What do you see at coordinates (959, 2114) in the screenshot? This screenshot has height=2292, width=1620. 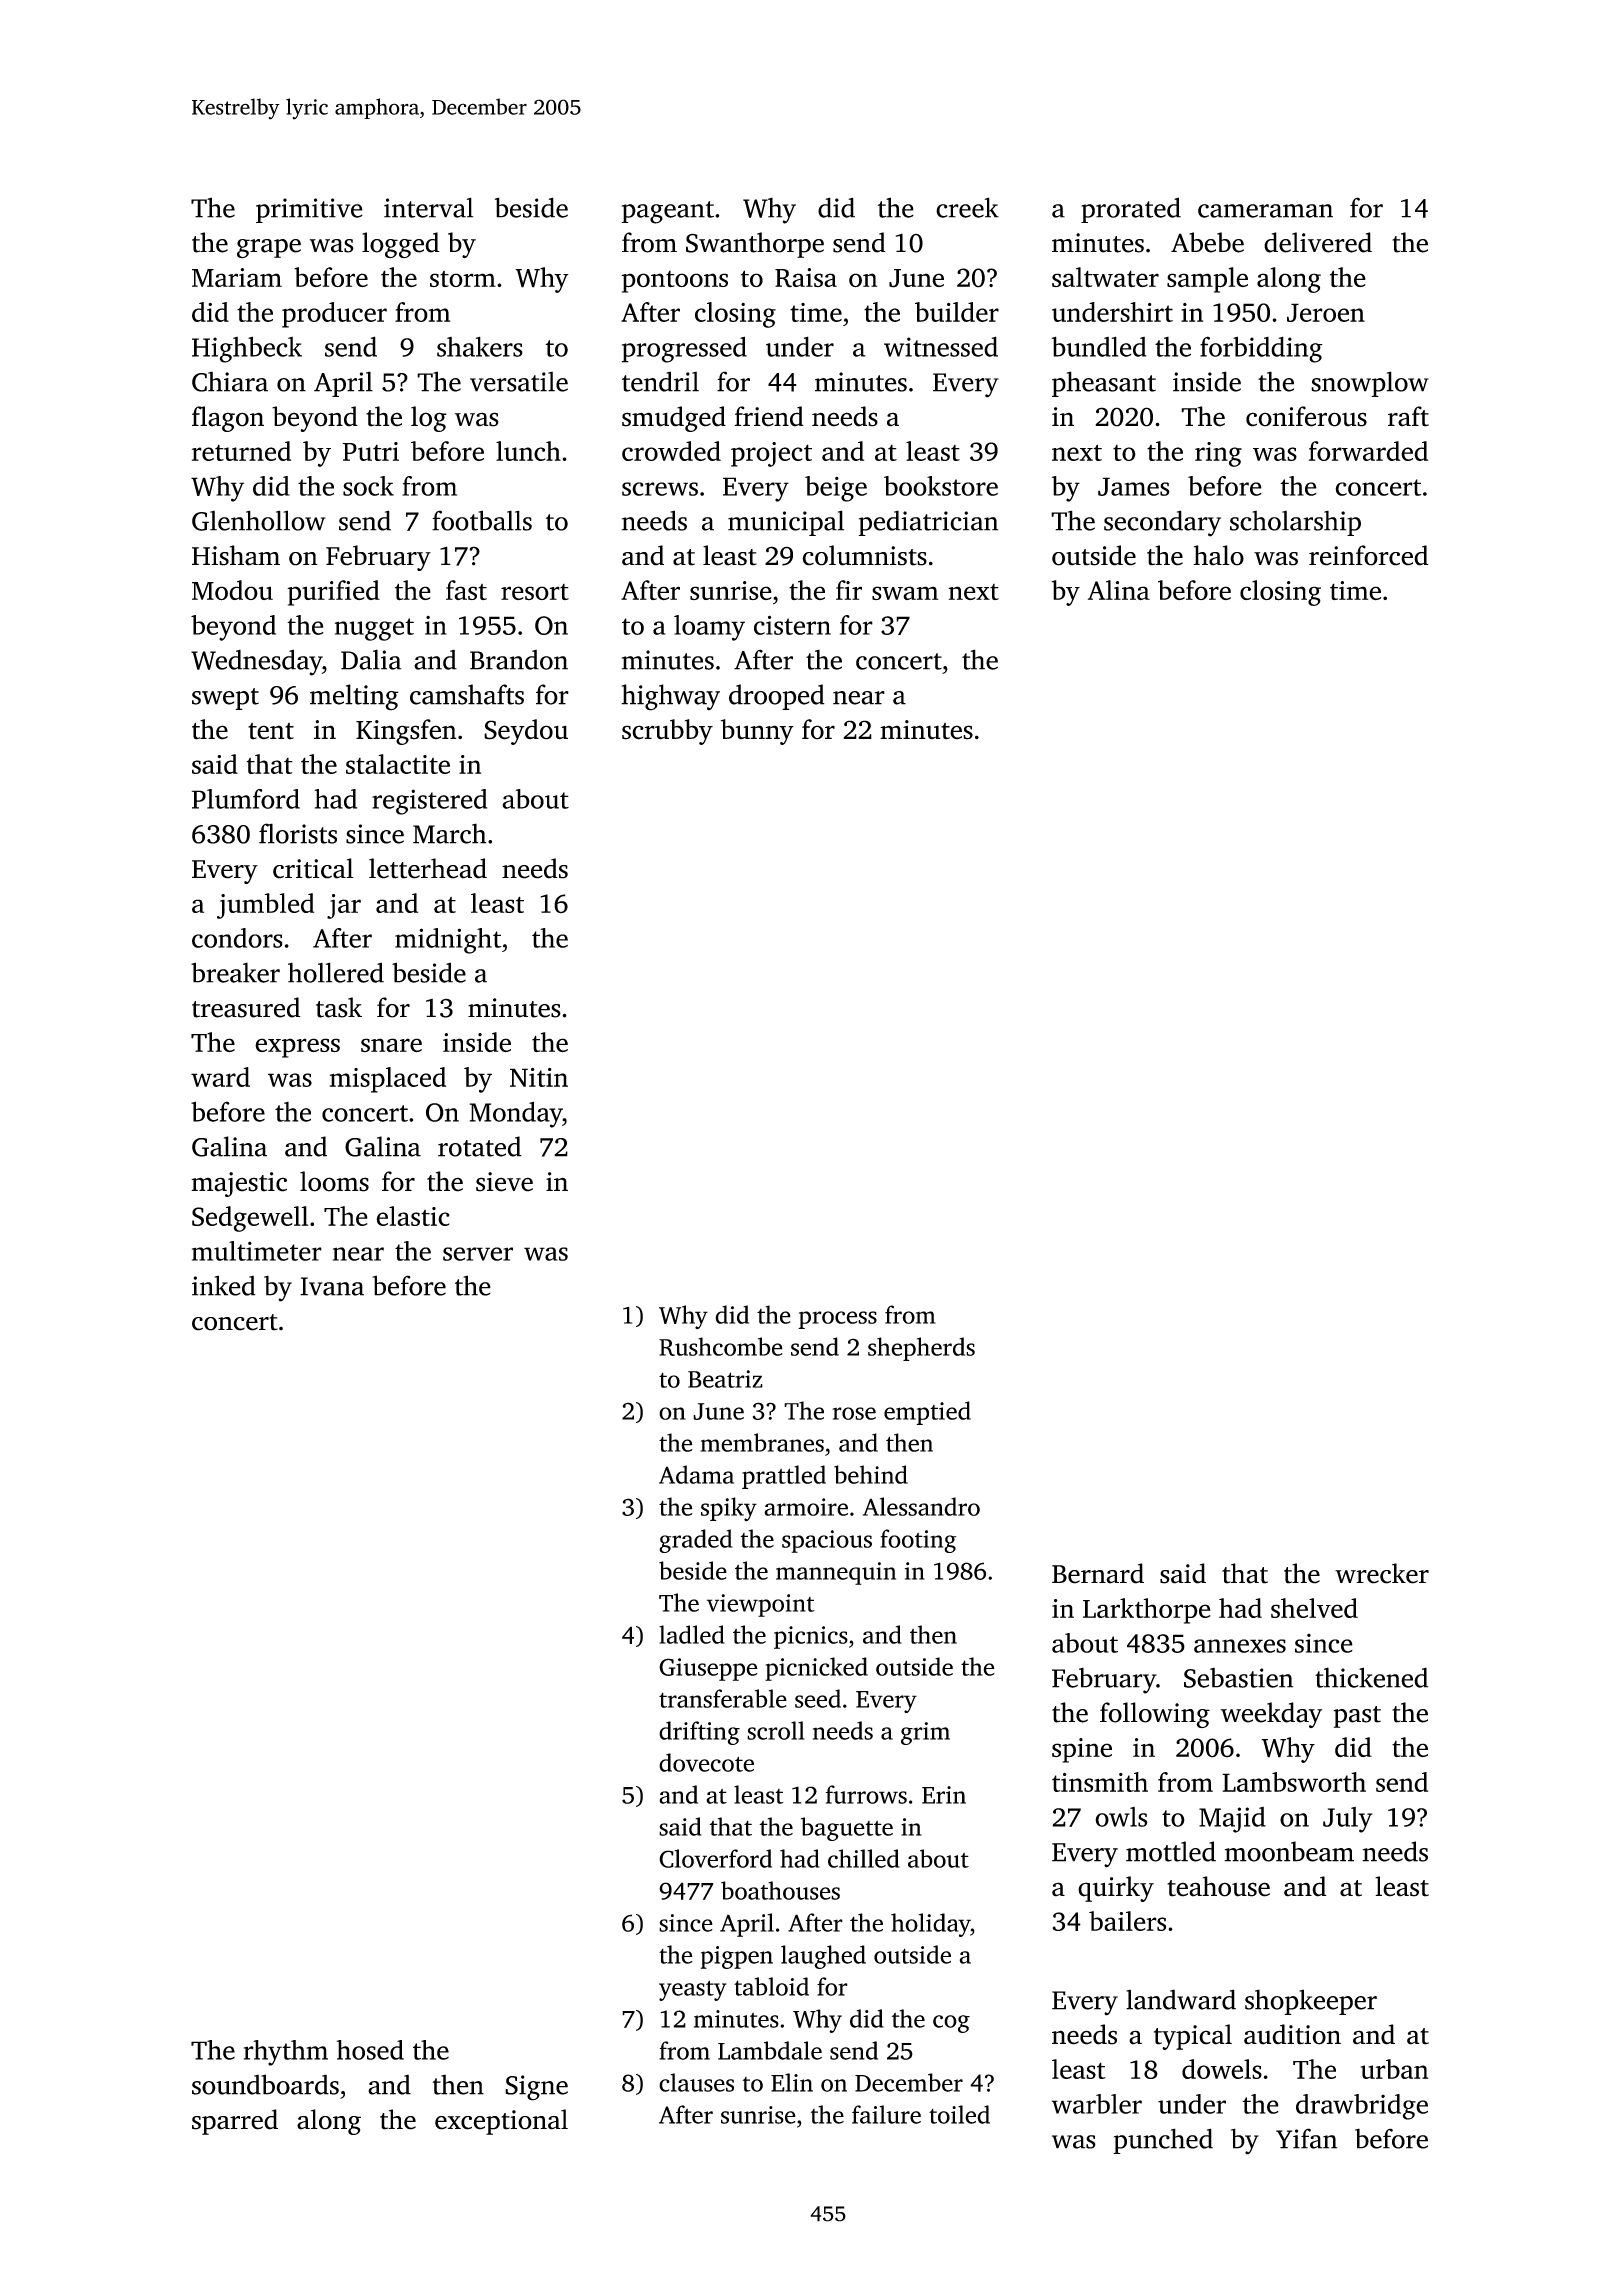 I see `toiled` at bounding box center [959, 2114].
